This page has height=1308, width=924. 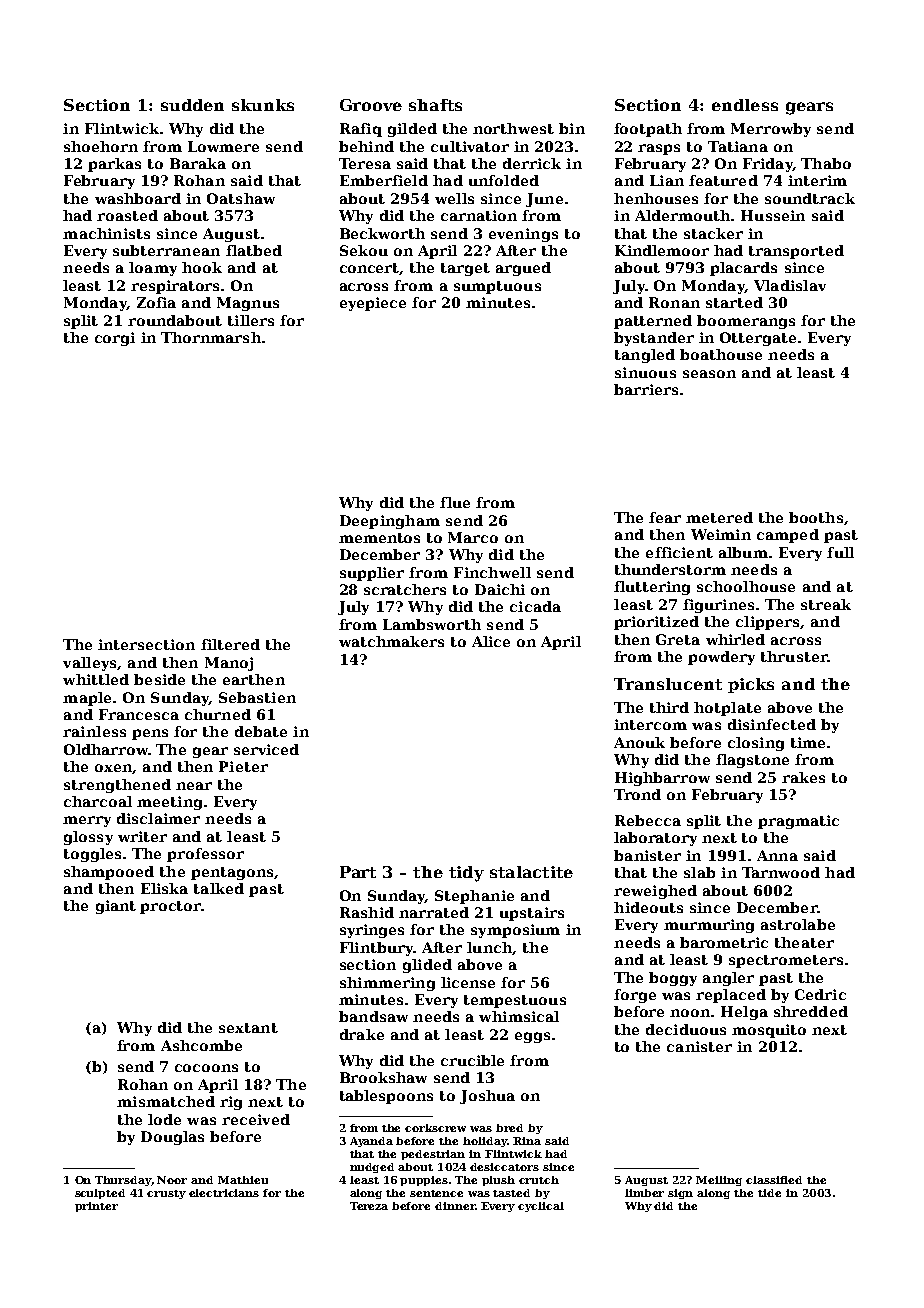 What do you see at coordinates (92, 855) in the page?
I see `toggles` at bounding box center [92, 855].
